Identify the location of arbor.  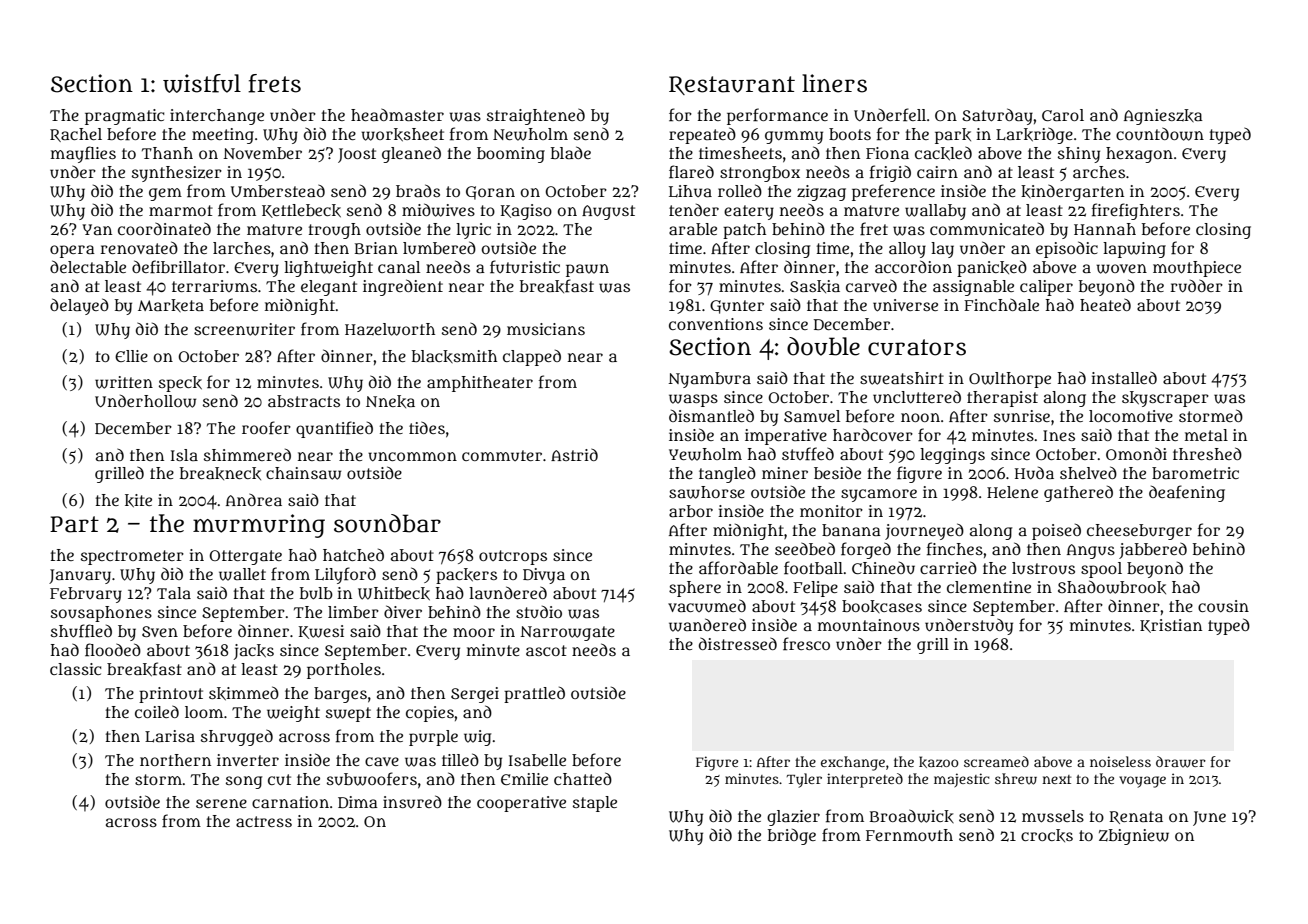
(691, 511).
